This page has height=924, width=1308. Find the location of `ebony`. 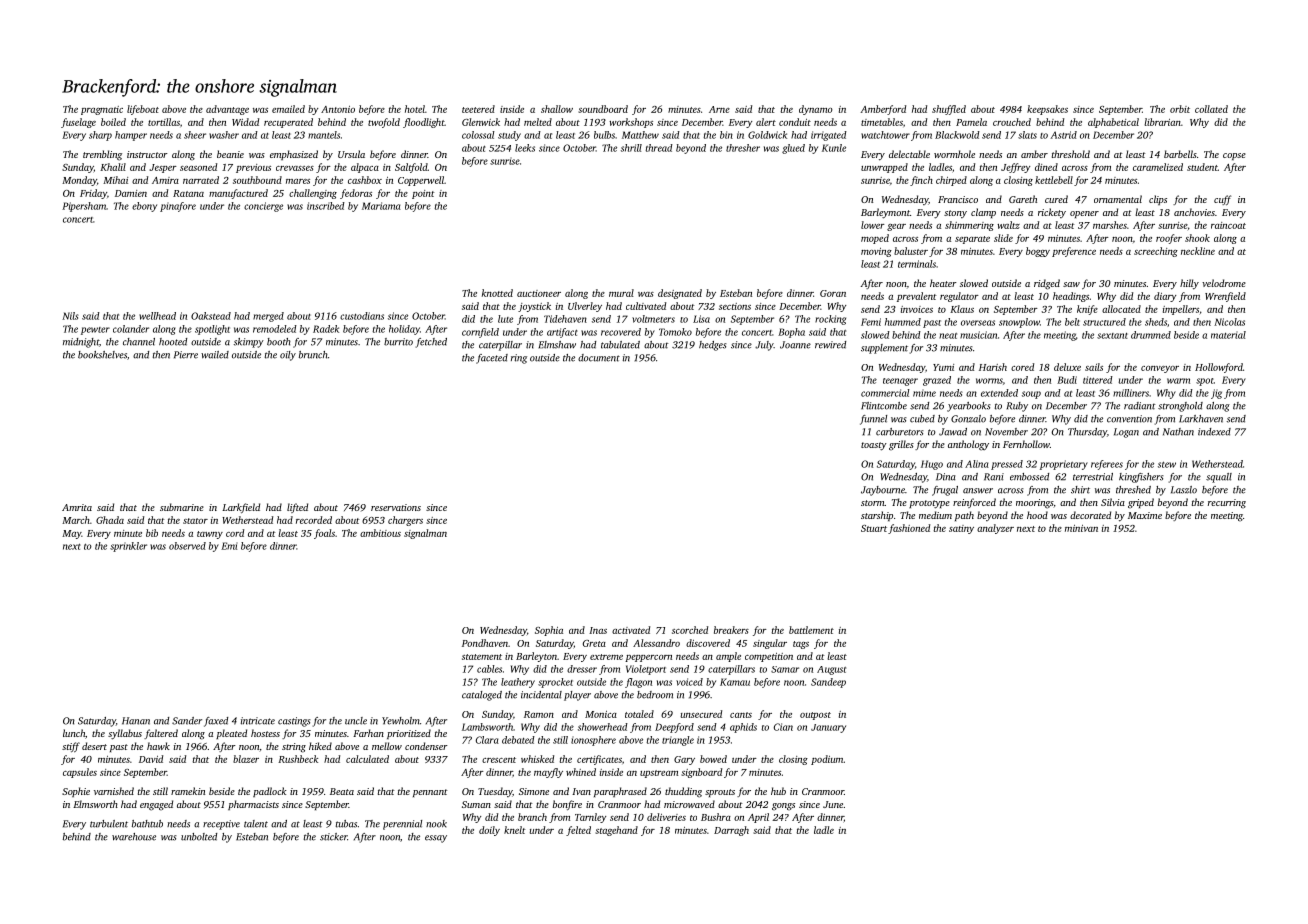

ebony is located at coordinates (144, 207).
